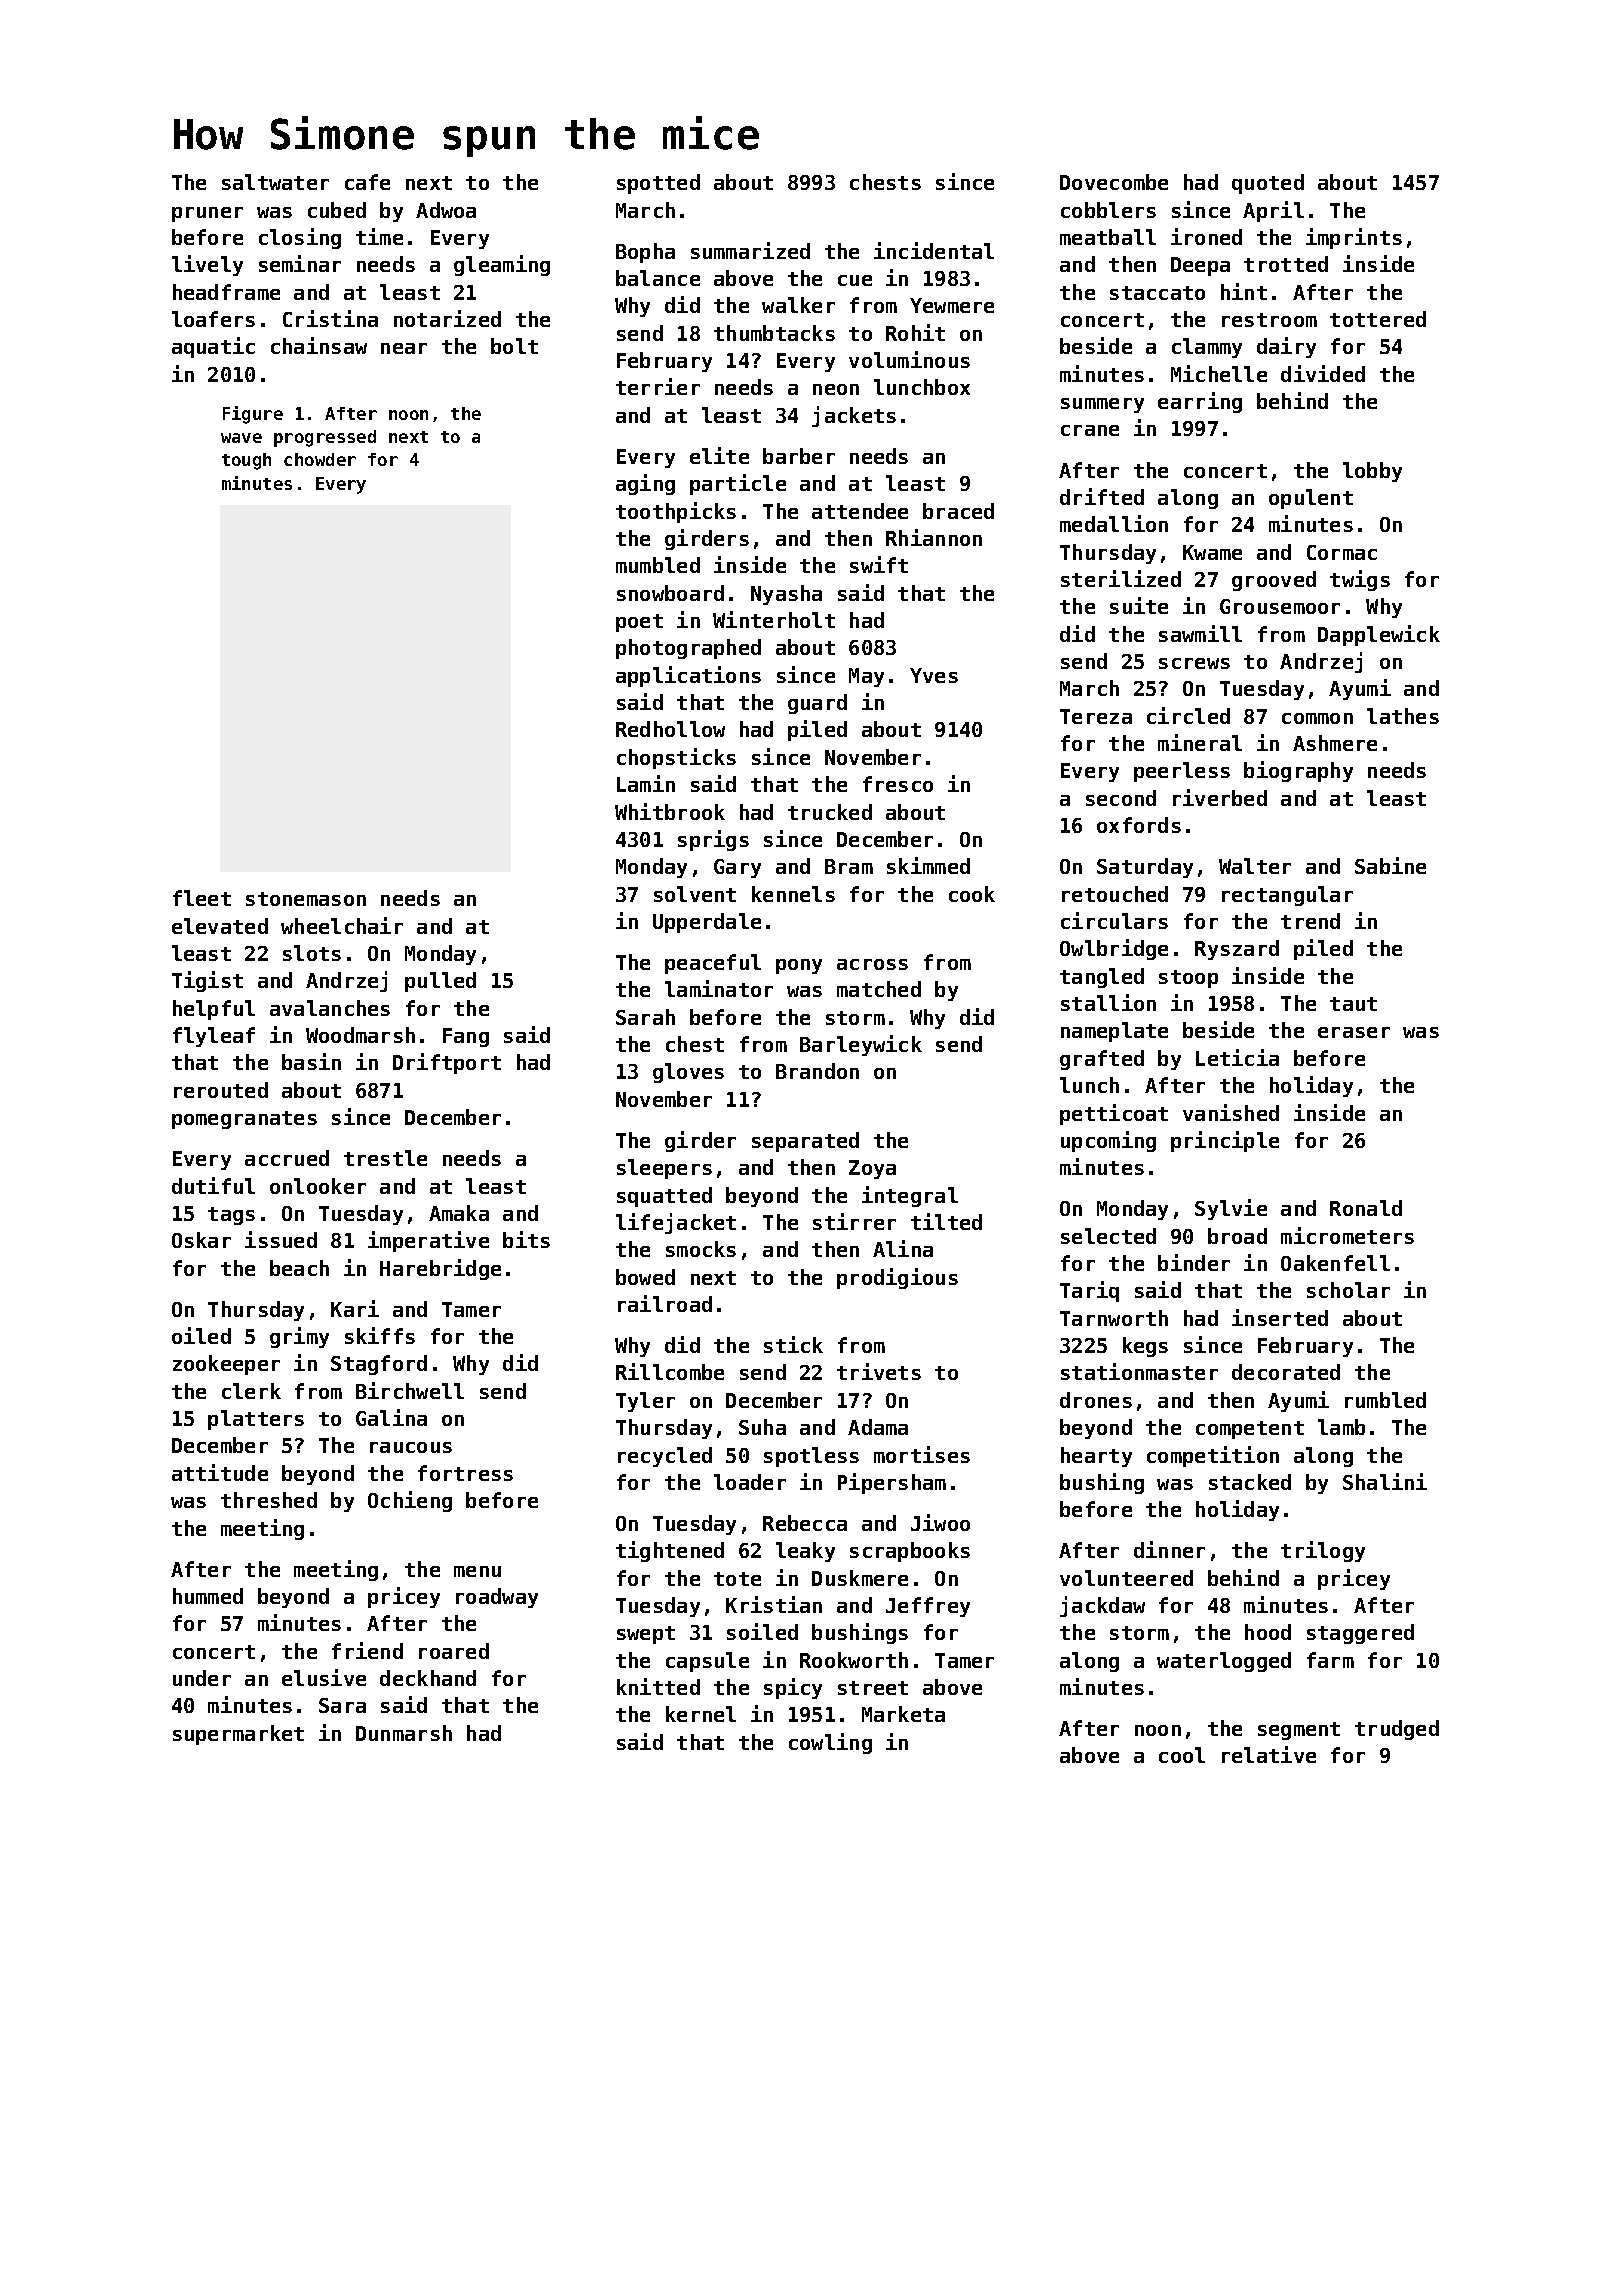 The width and height of the image is (1620, 2292). What do you see at coordinates (367, 182) in the image?
I see `cafe` at bounding box center [367, 182].
